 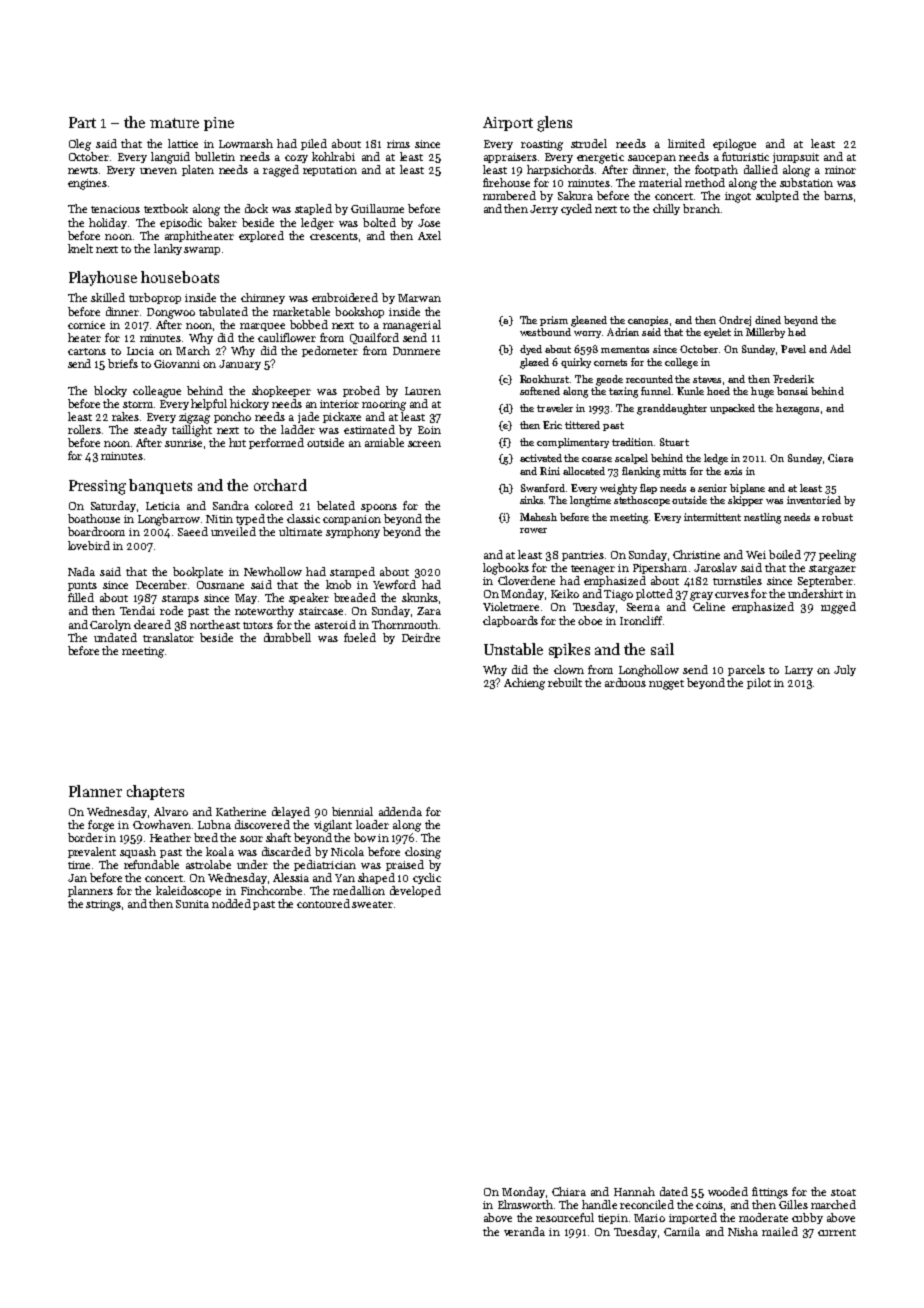 I want to click on Longbarrow, so click(x=169, y=520).
